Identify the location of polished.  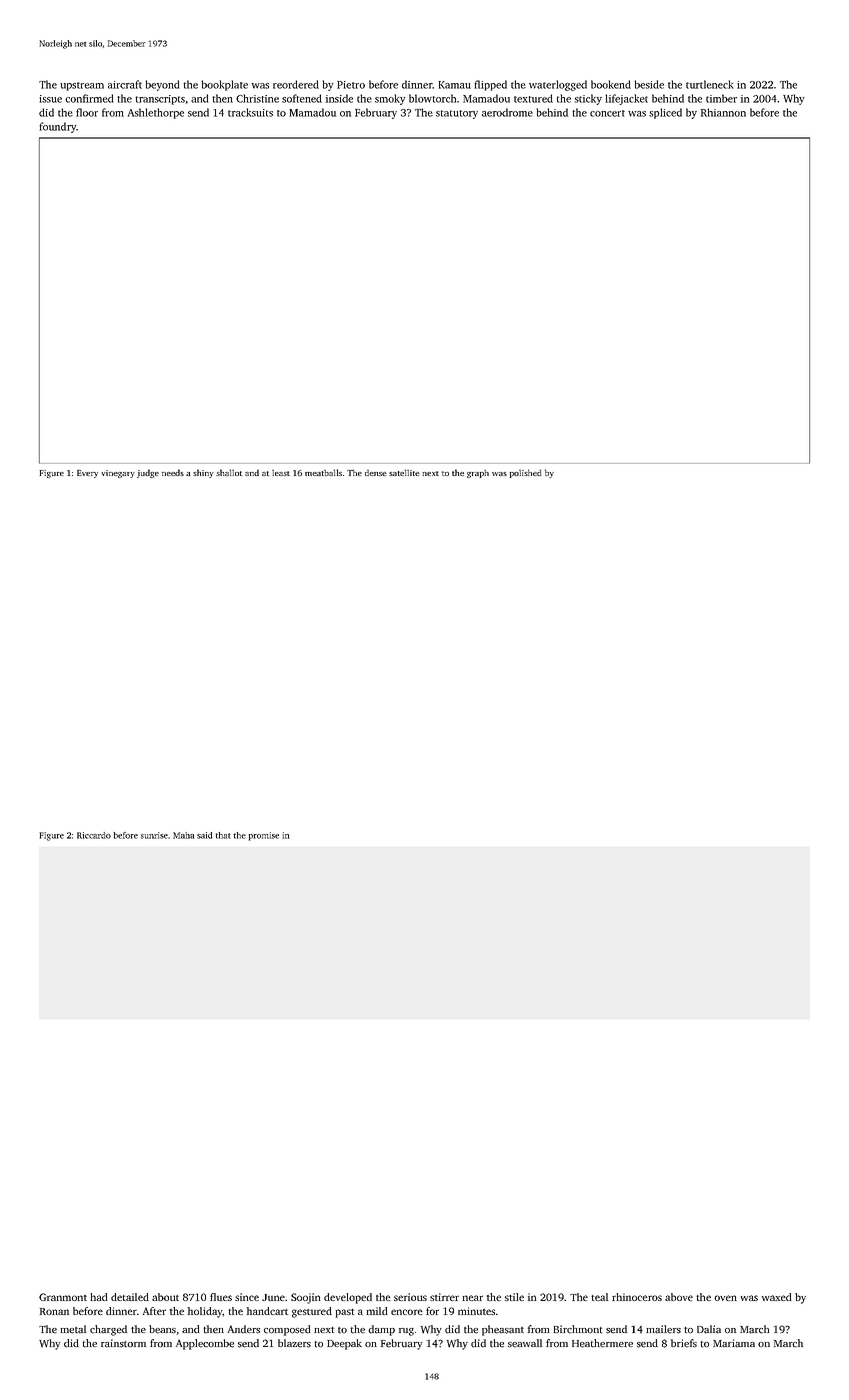
(525, 473).
